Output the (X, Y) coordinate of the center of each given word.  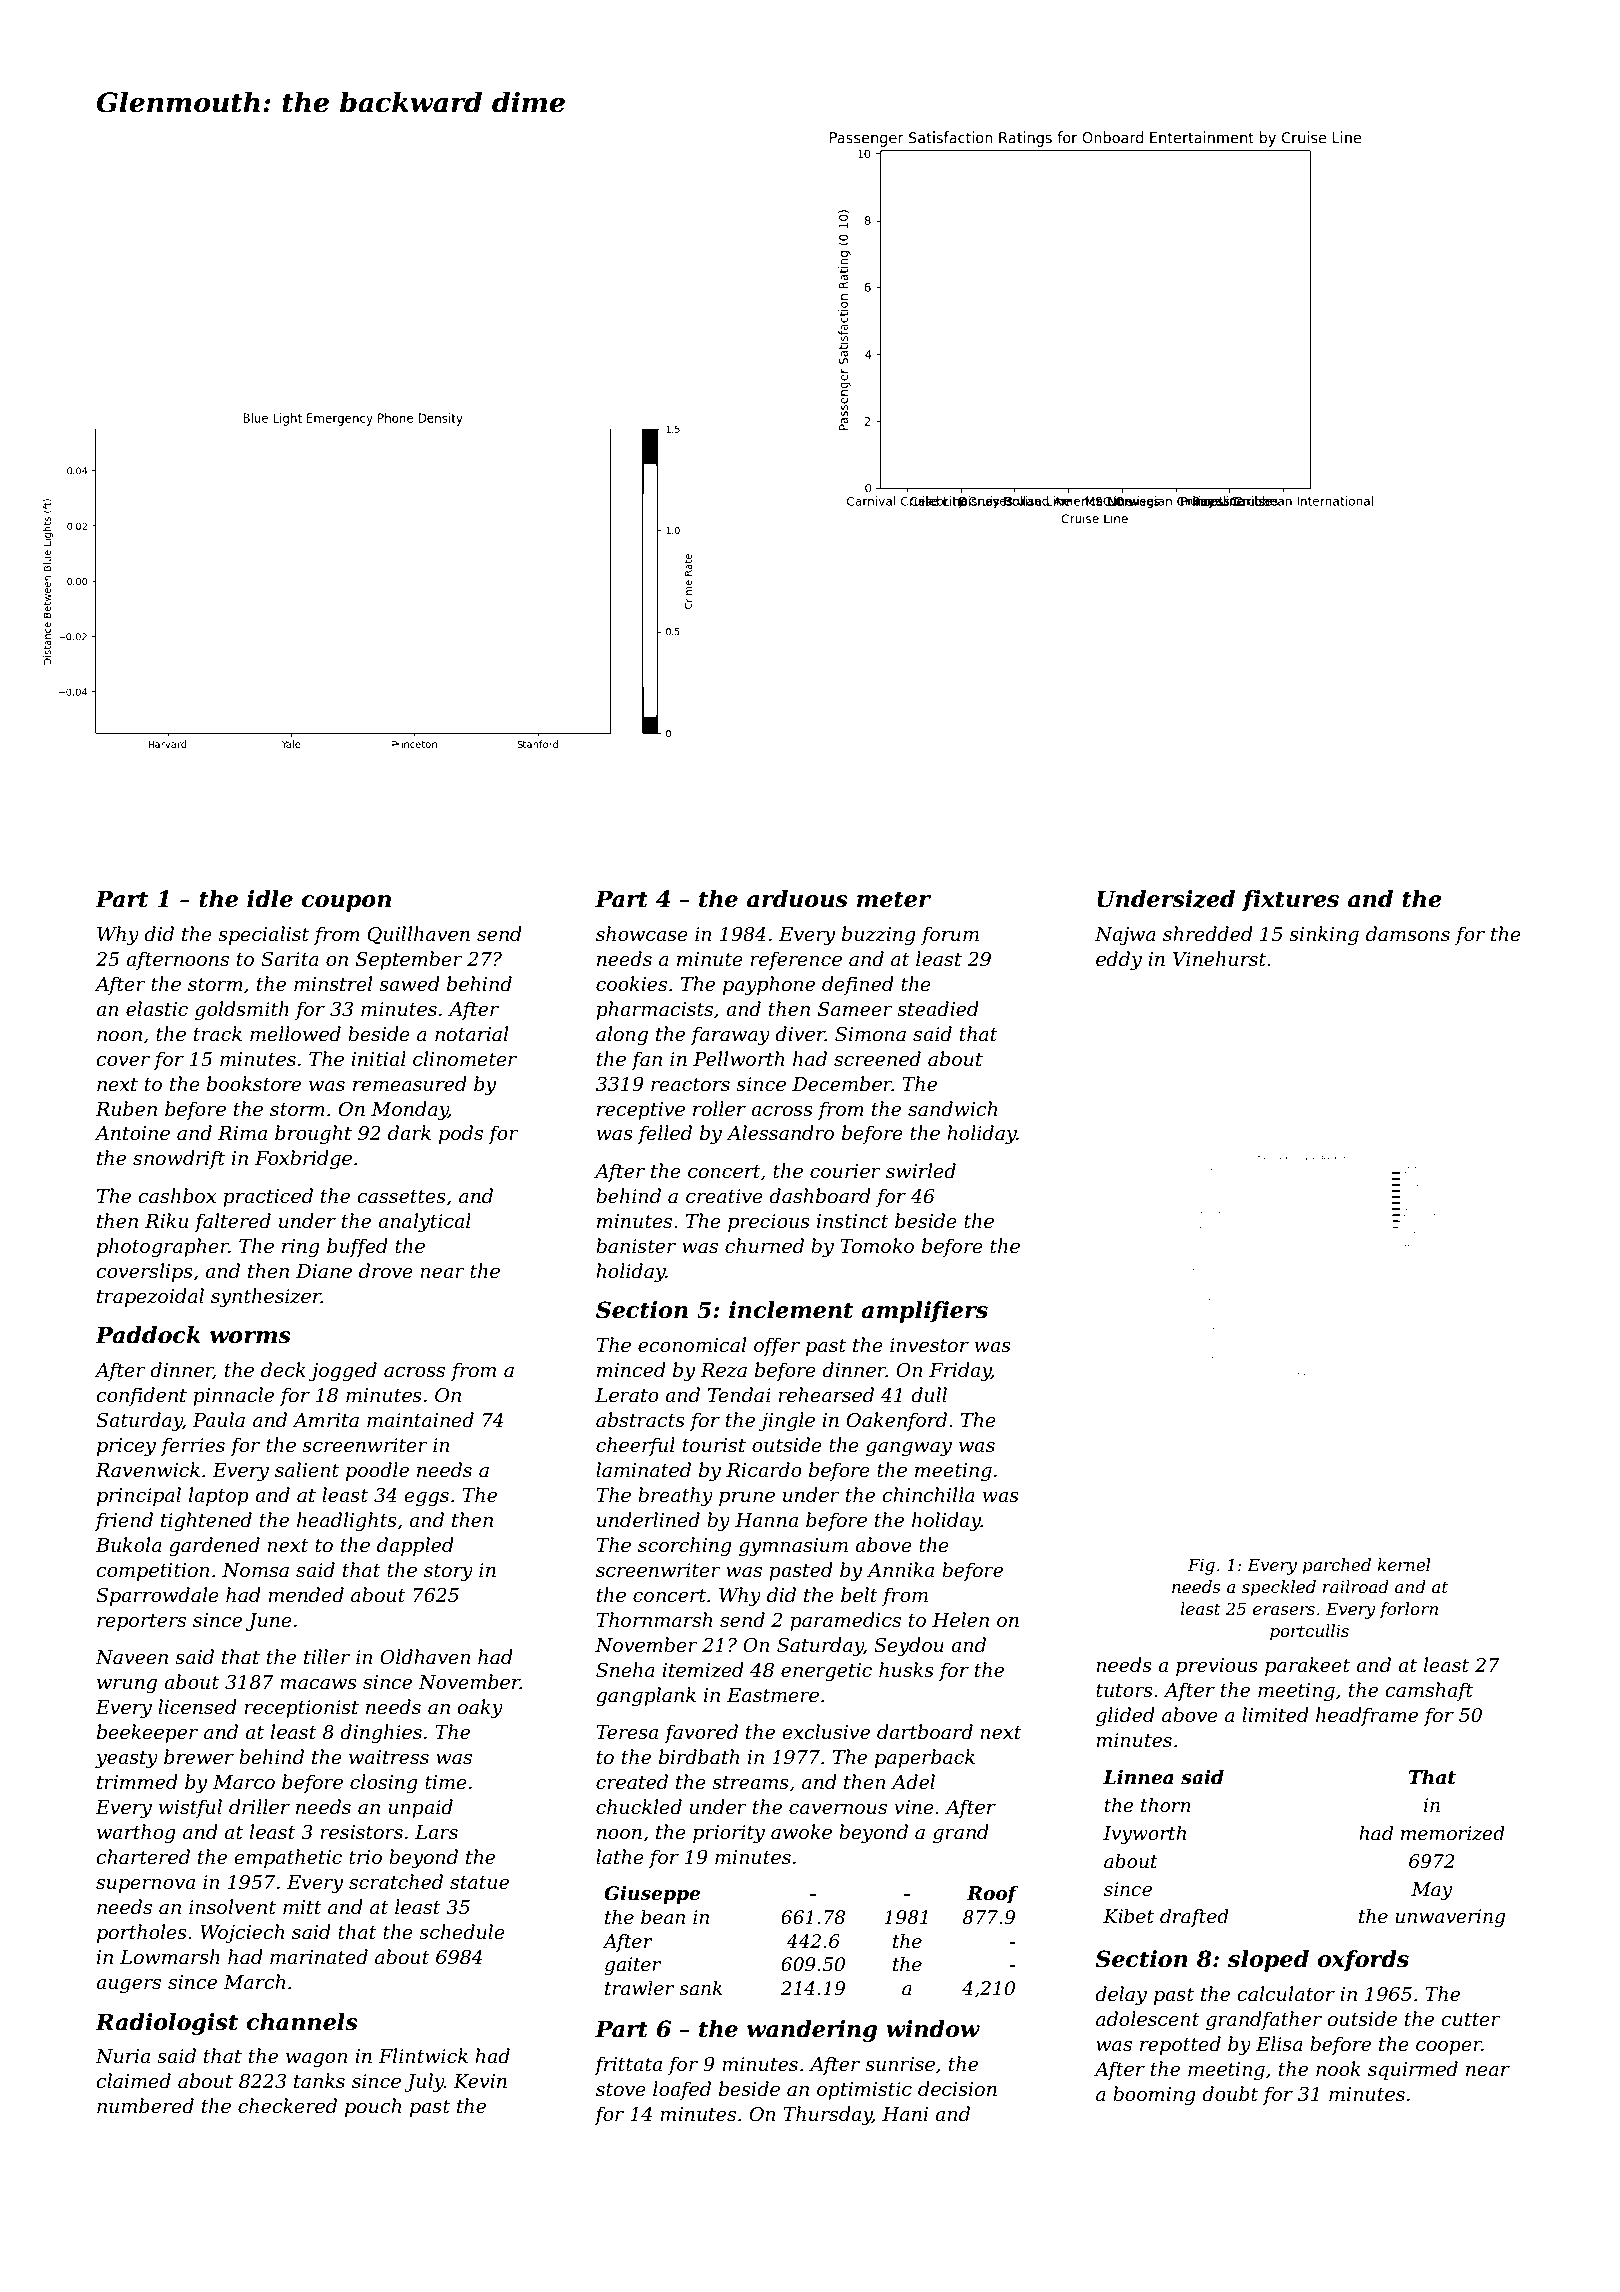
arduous (797, 899)
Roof (993, 1895)
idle (270, 899)
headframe (1367, 1716)
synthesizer (266, 1297)
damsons (1408, 934)
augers (128, 1986)
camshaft (1429, 1691)
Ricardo (764, 1470)
